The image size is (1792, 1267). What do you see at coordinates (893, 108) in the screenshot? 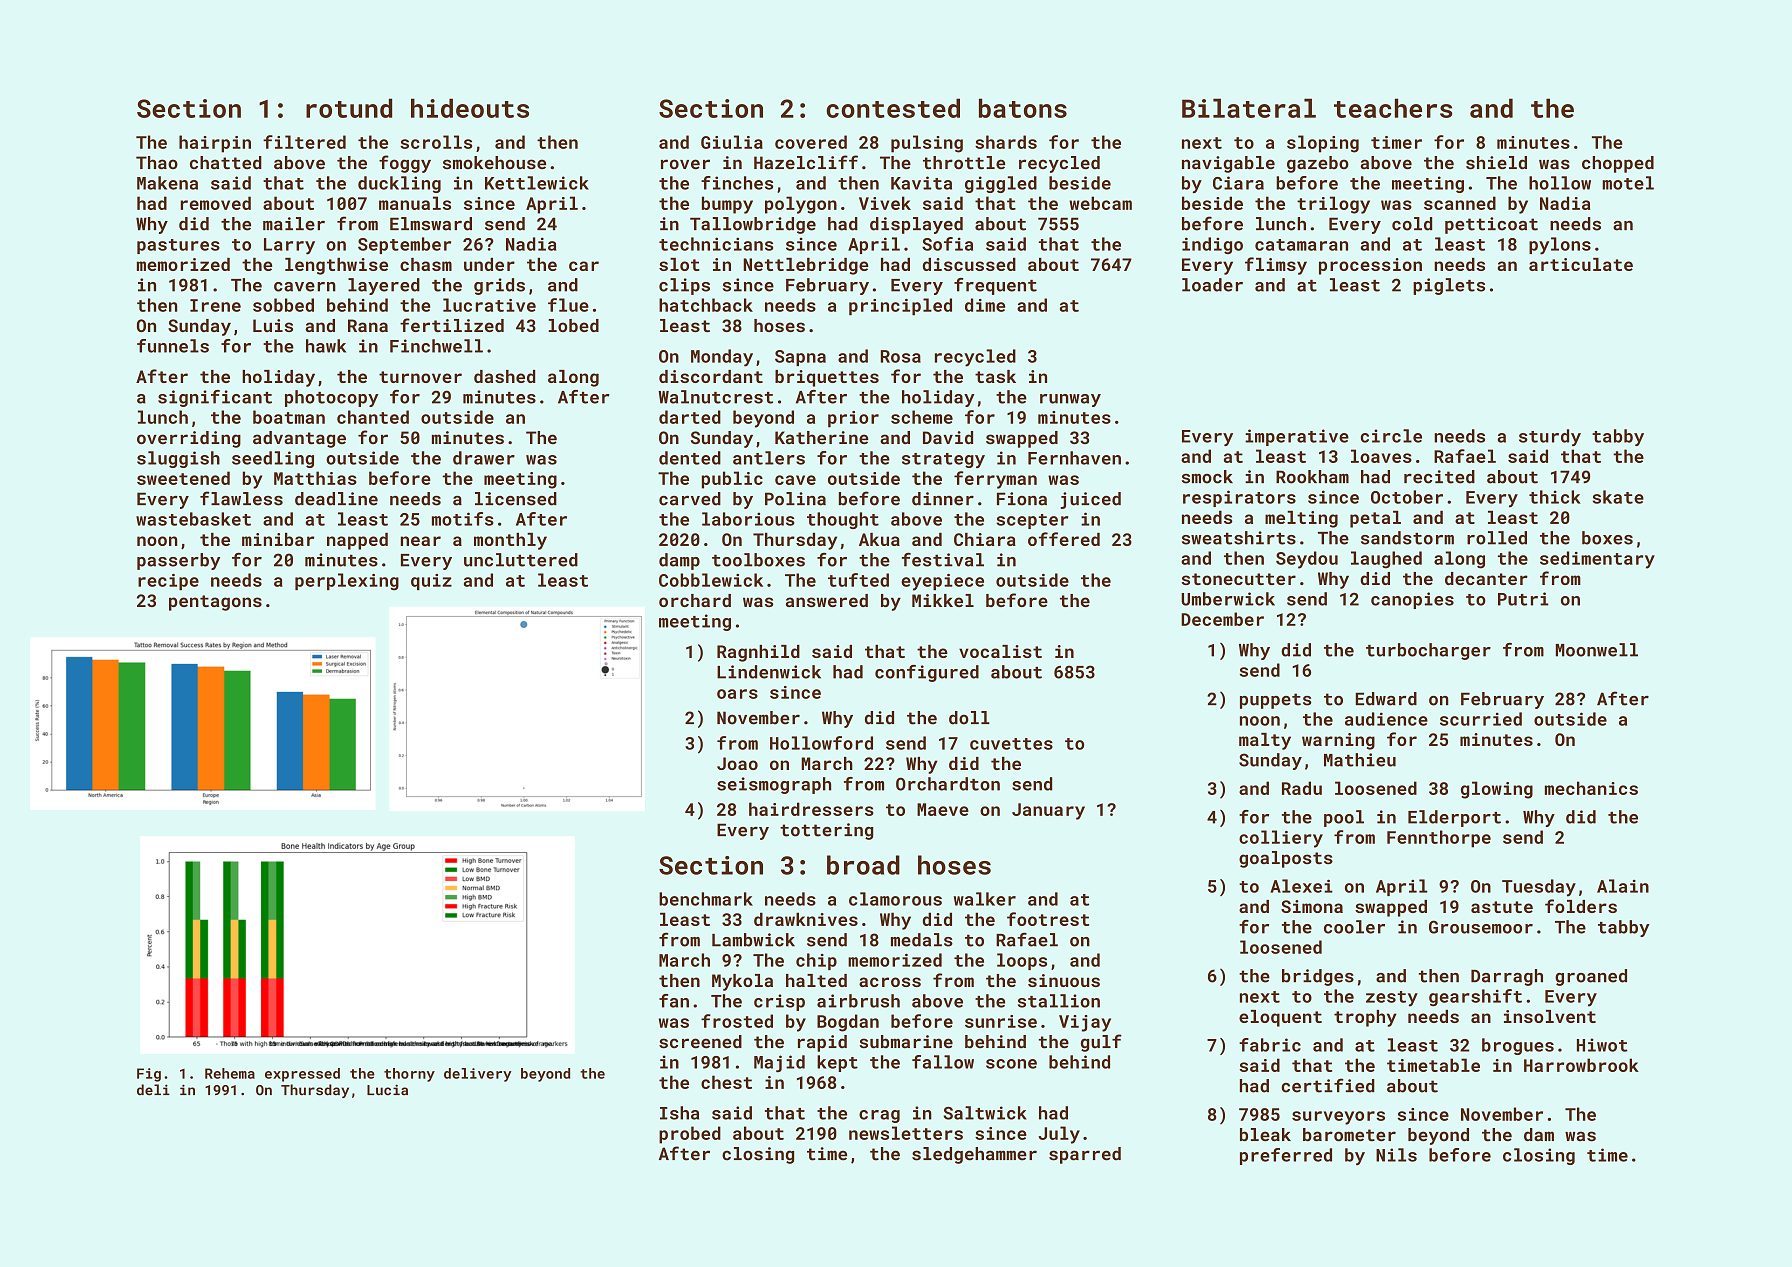
I see `contested` at bounding box center [893, 108].
